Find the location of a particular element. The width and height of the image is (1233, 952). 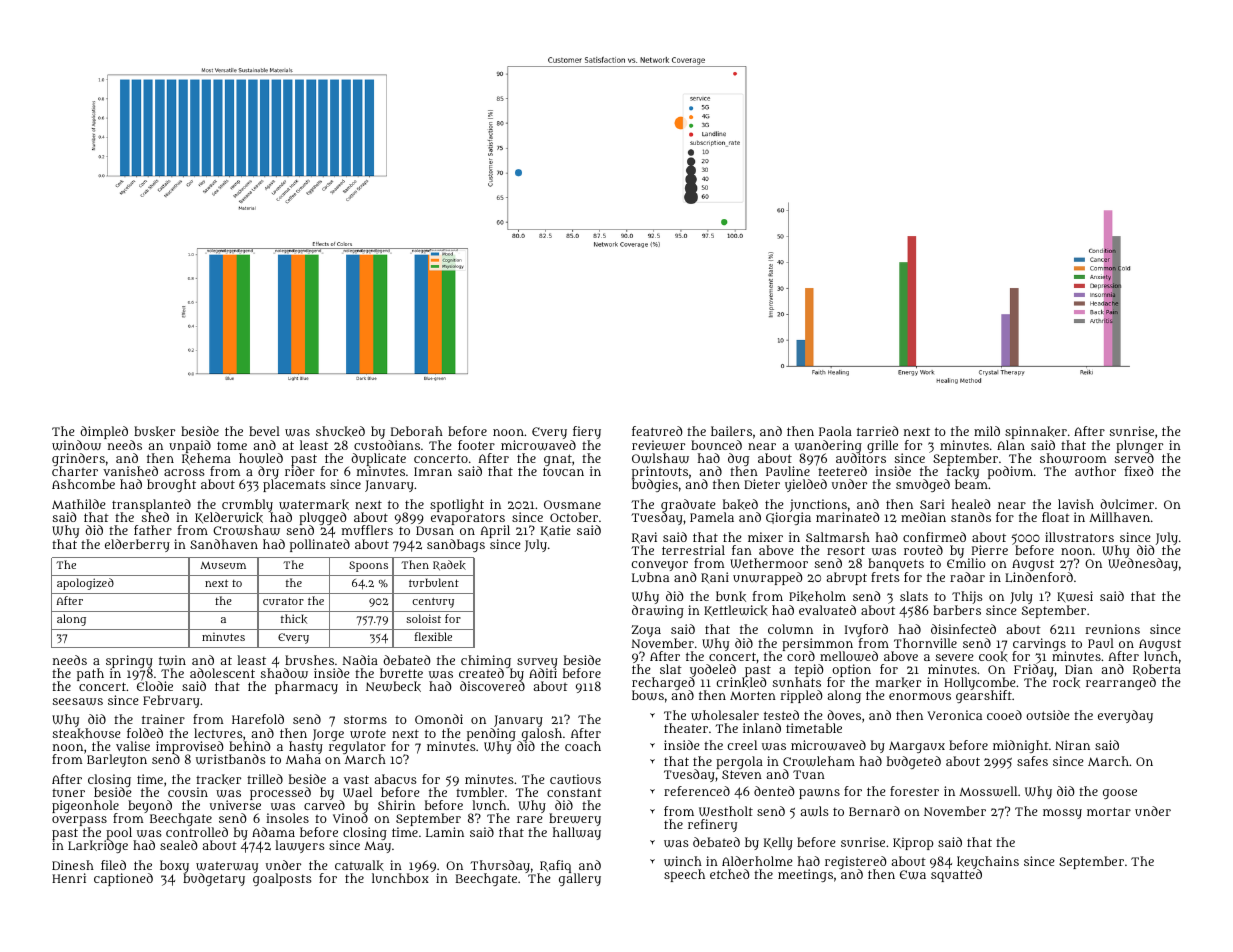

storms is located at coordinates (365, 719).
